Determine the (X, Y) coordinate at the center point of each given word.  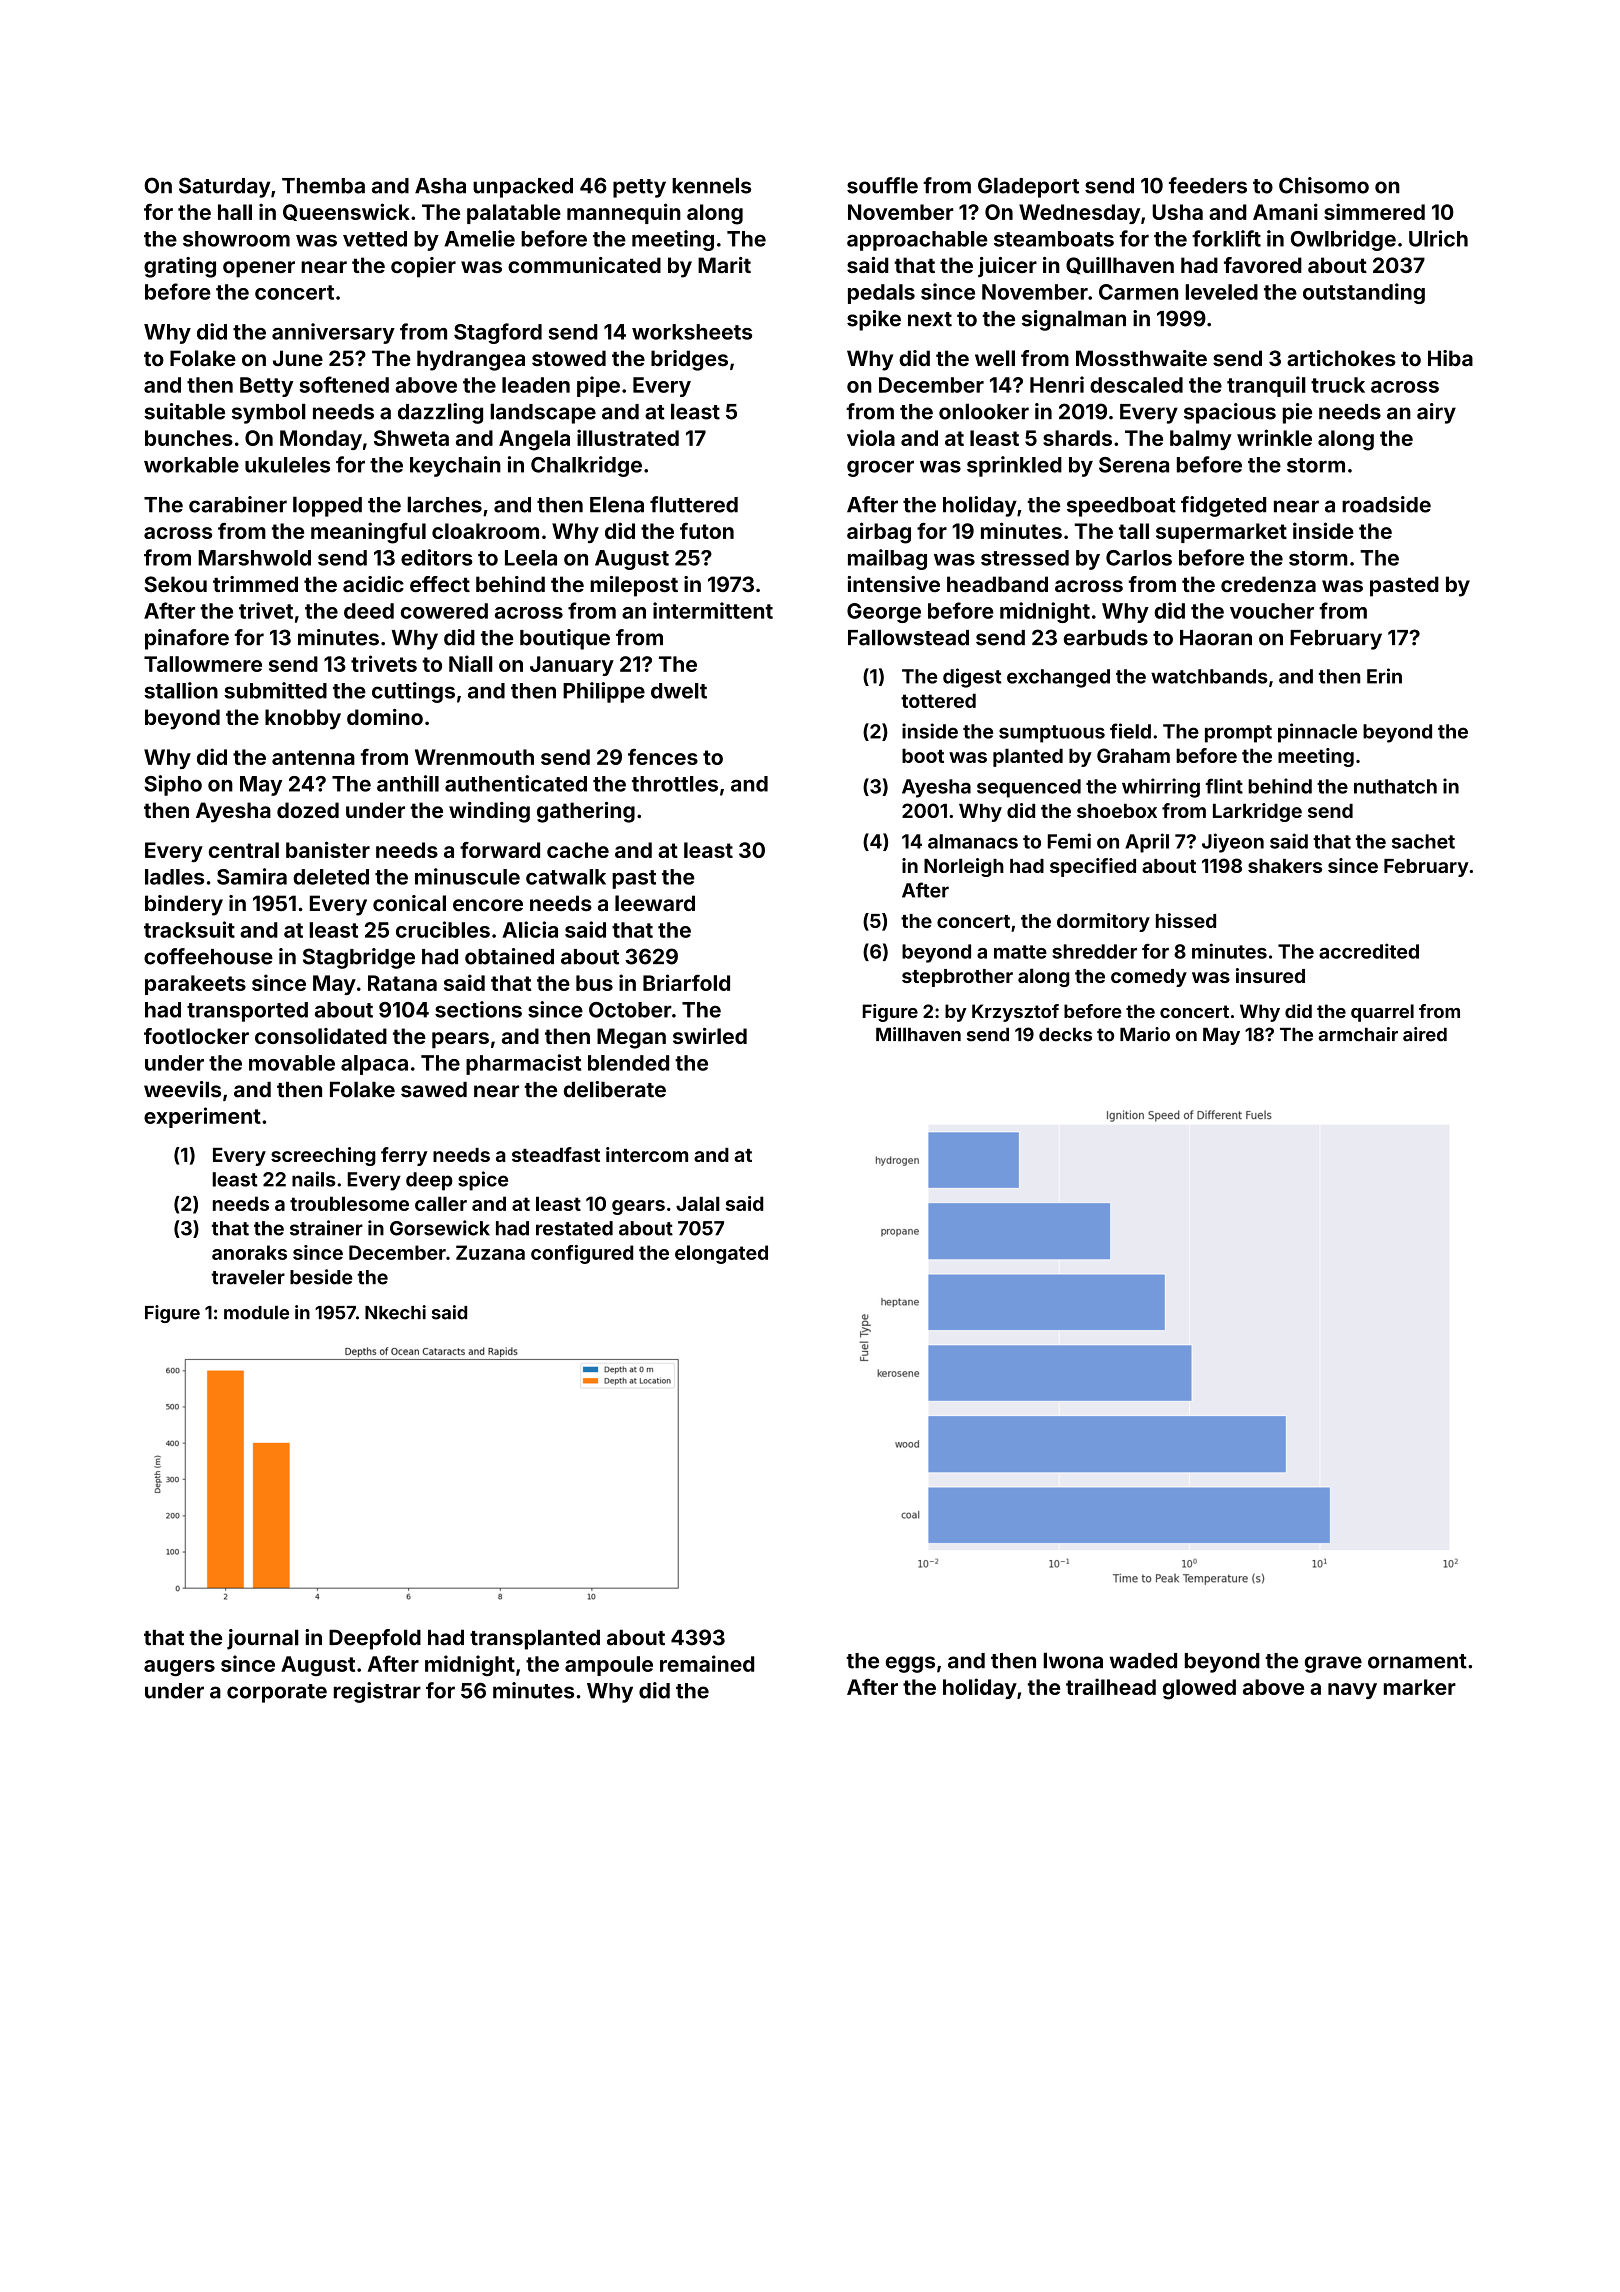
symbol (269, 413)
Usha (1178, 212)
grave (1333, 1664)
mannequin (624, 213)
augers (179, 1668)
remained (707, 1663)
